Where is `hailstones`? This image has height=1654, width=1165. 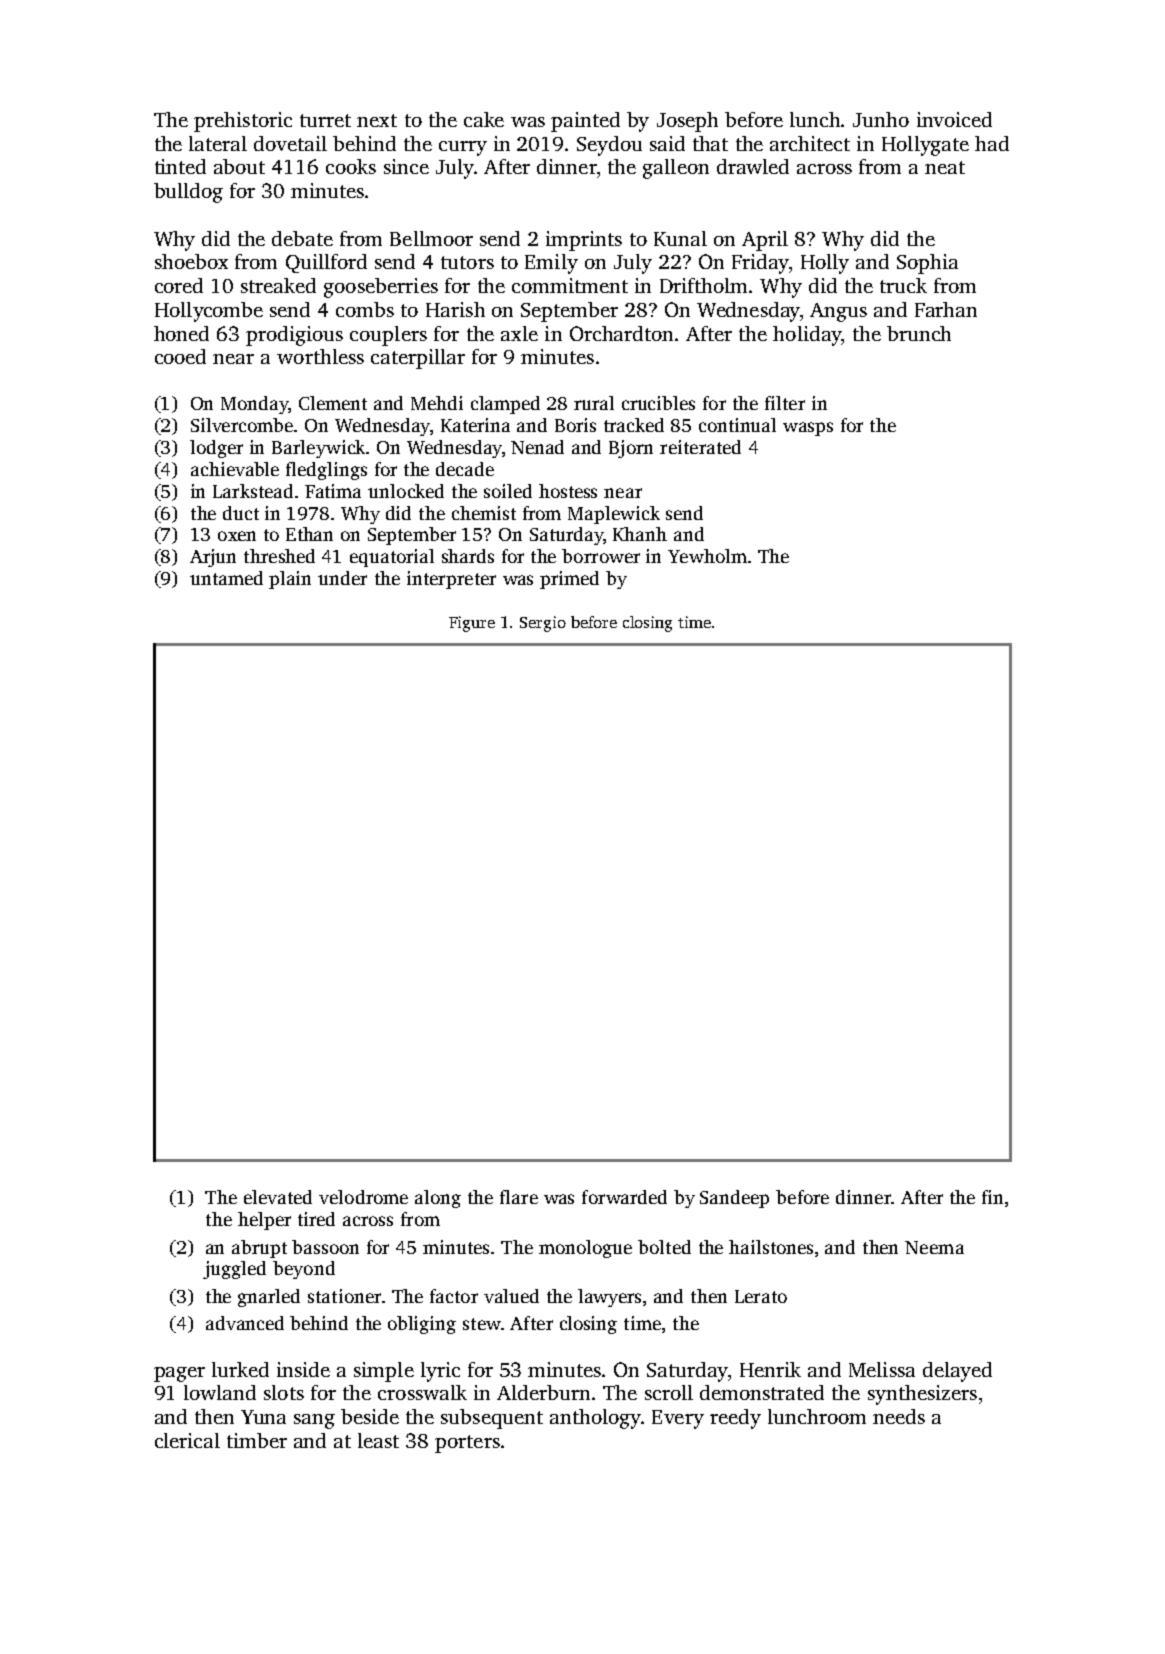 hailstones is located at coordinates (771, 1247).
